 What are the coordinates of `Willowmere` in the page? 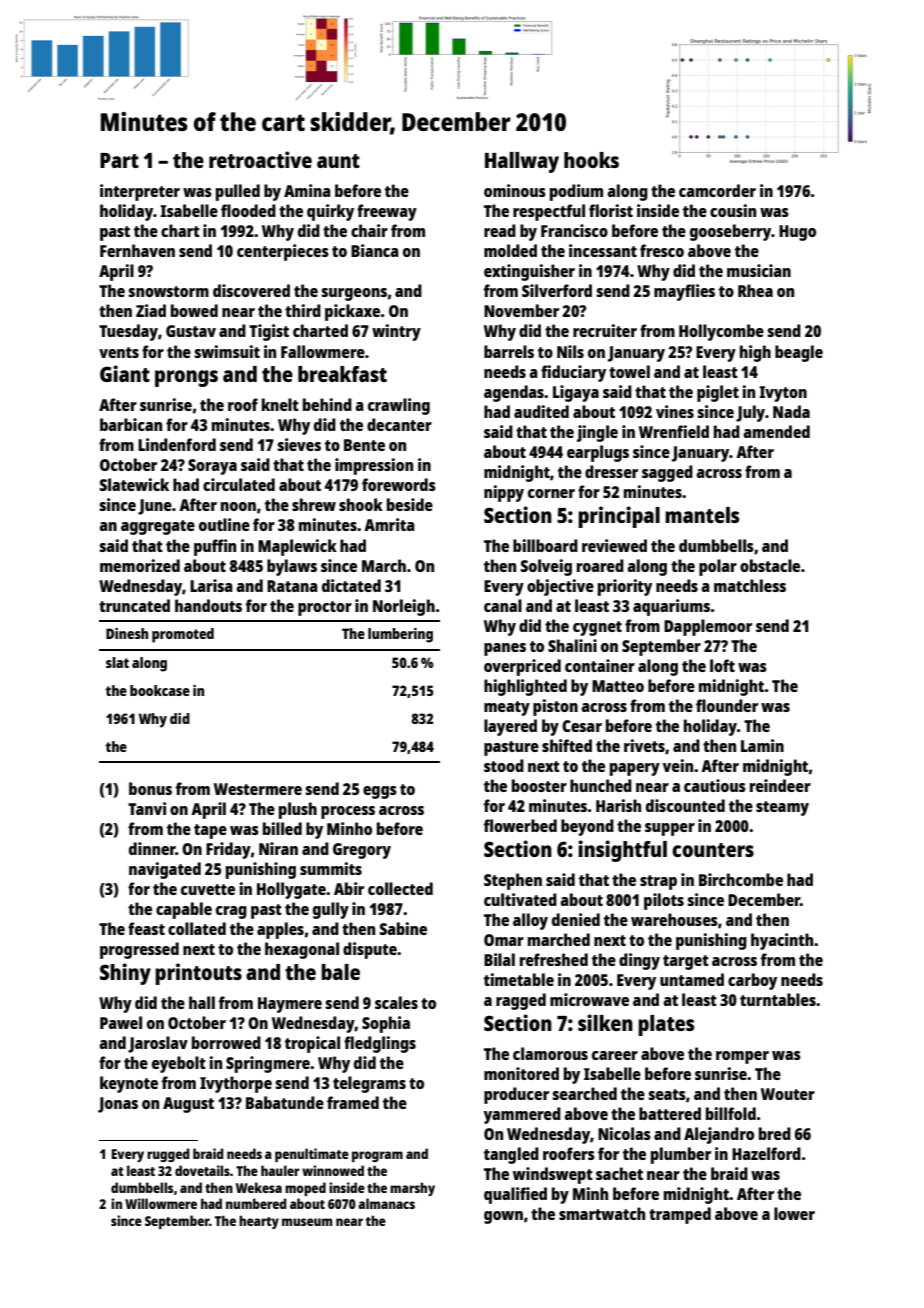 It's located at (161, 1203).
